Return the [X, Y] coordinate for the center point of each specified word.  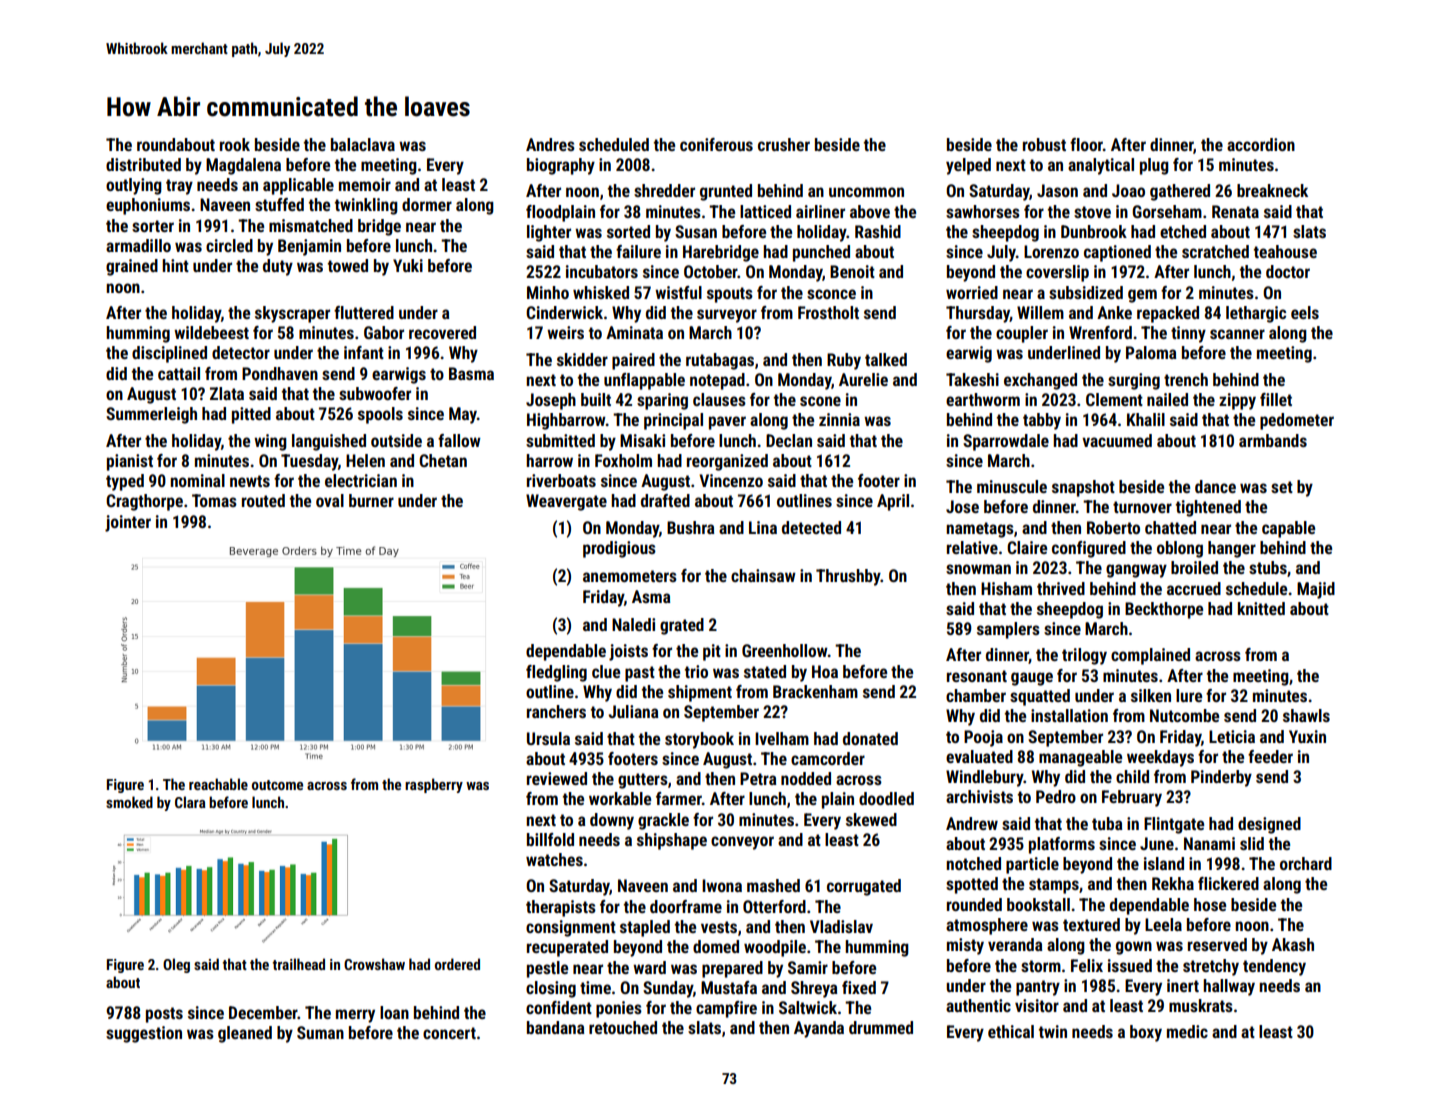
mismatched [311, 225]
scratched [1215, 251]
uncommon [866, 192]
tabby [1042, 421]
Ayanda [819, 1029]
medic [1187, 1031]
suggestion [144, 1034]
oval [330, 500]
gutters [643, 781]
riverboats [561, 480]
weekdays [1160, 758]
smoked [129, 802]
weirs [565, 332]
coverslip [1057, 273]
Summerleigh [151, 415]
